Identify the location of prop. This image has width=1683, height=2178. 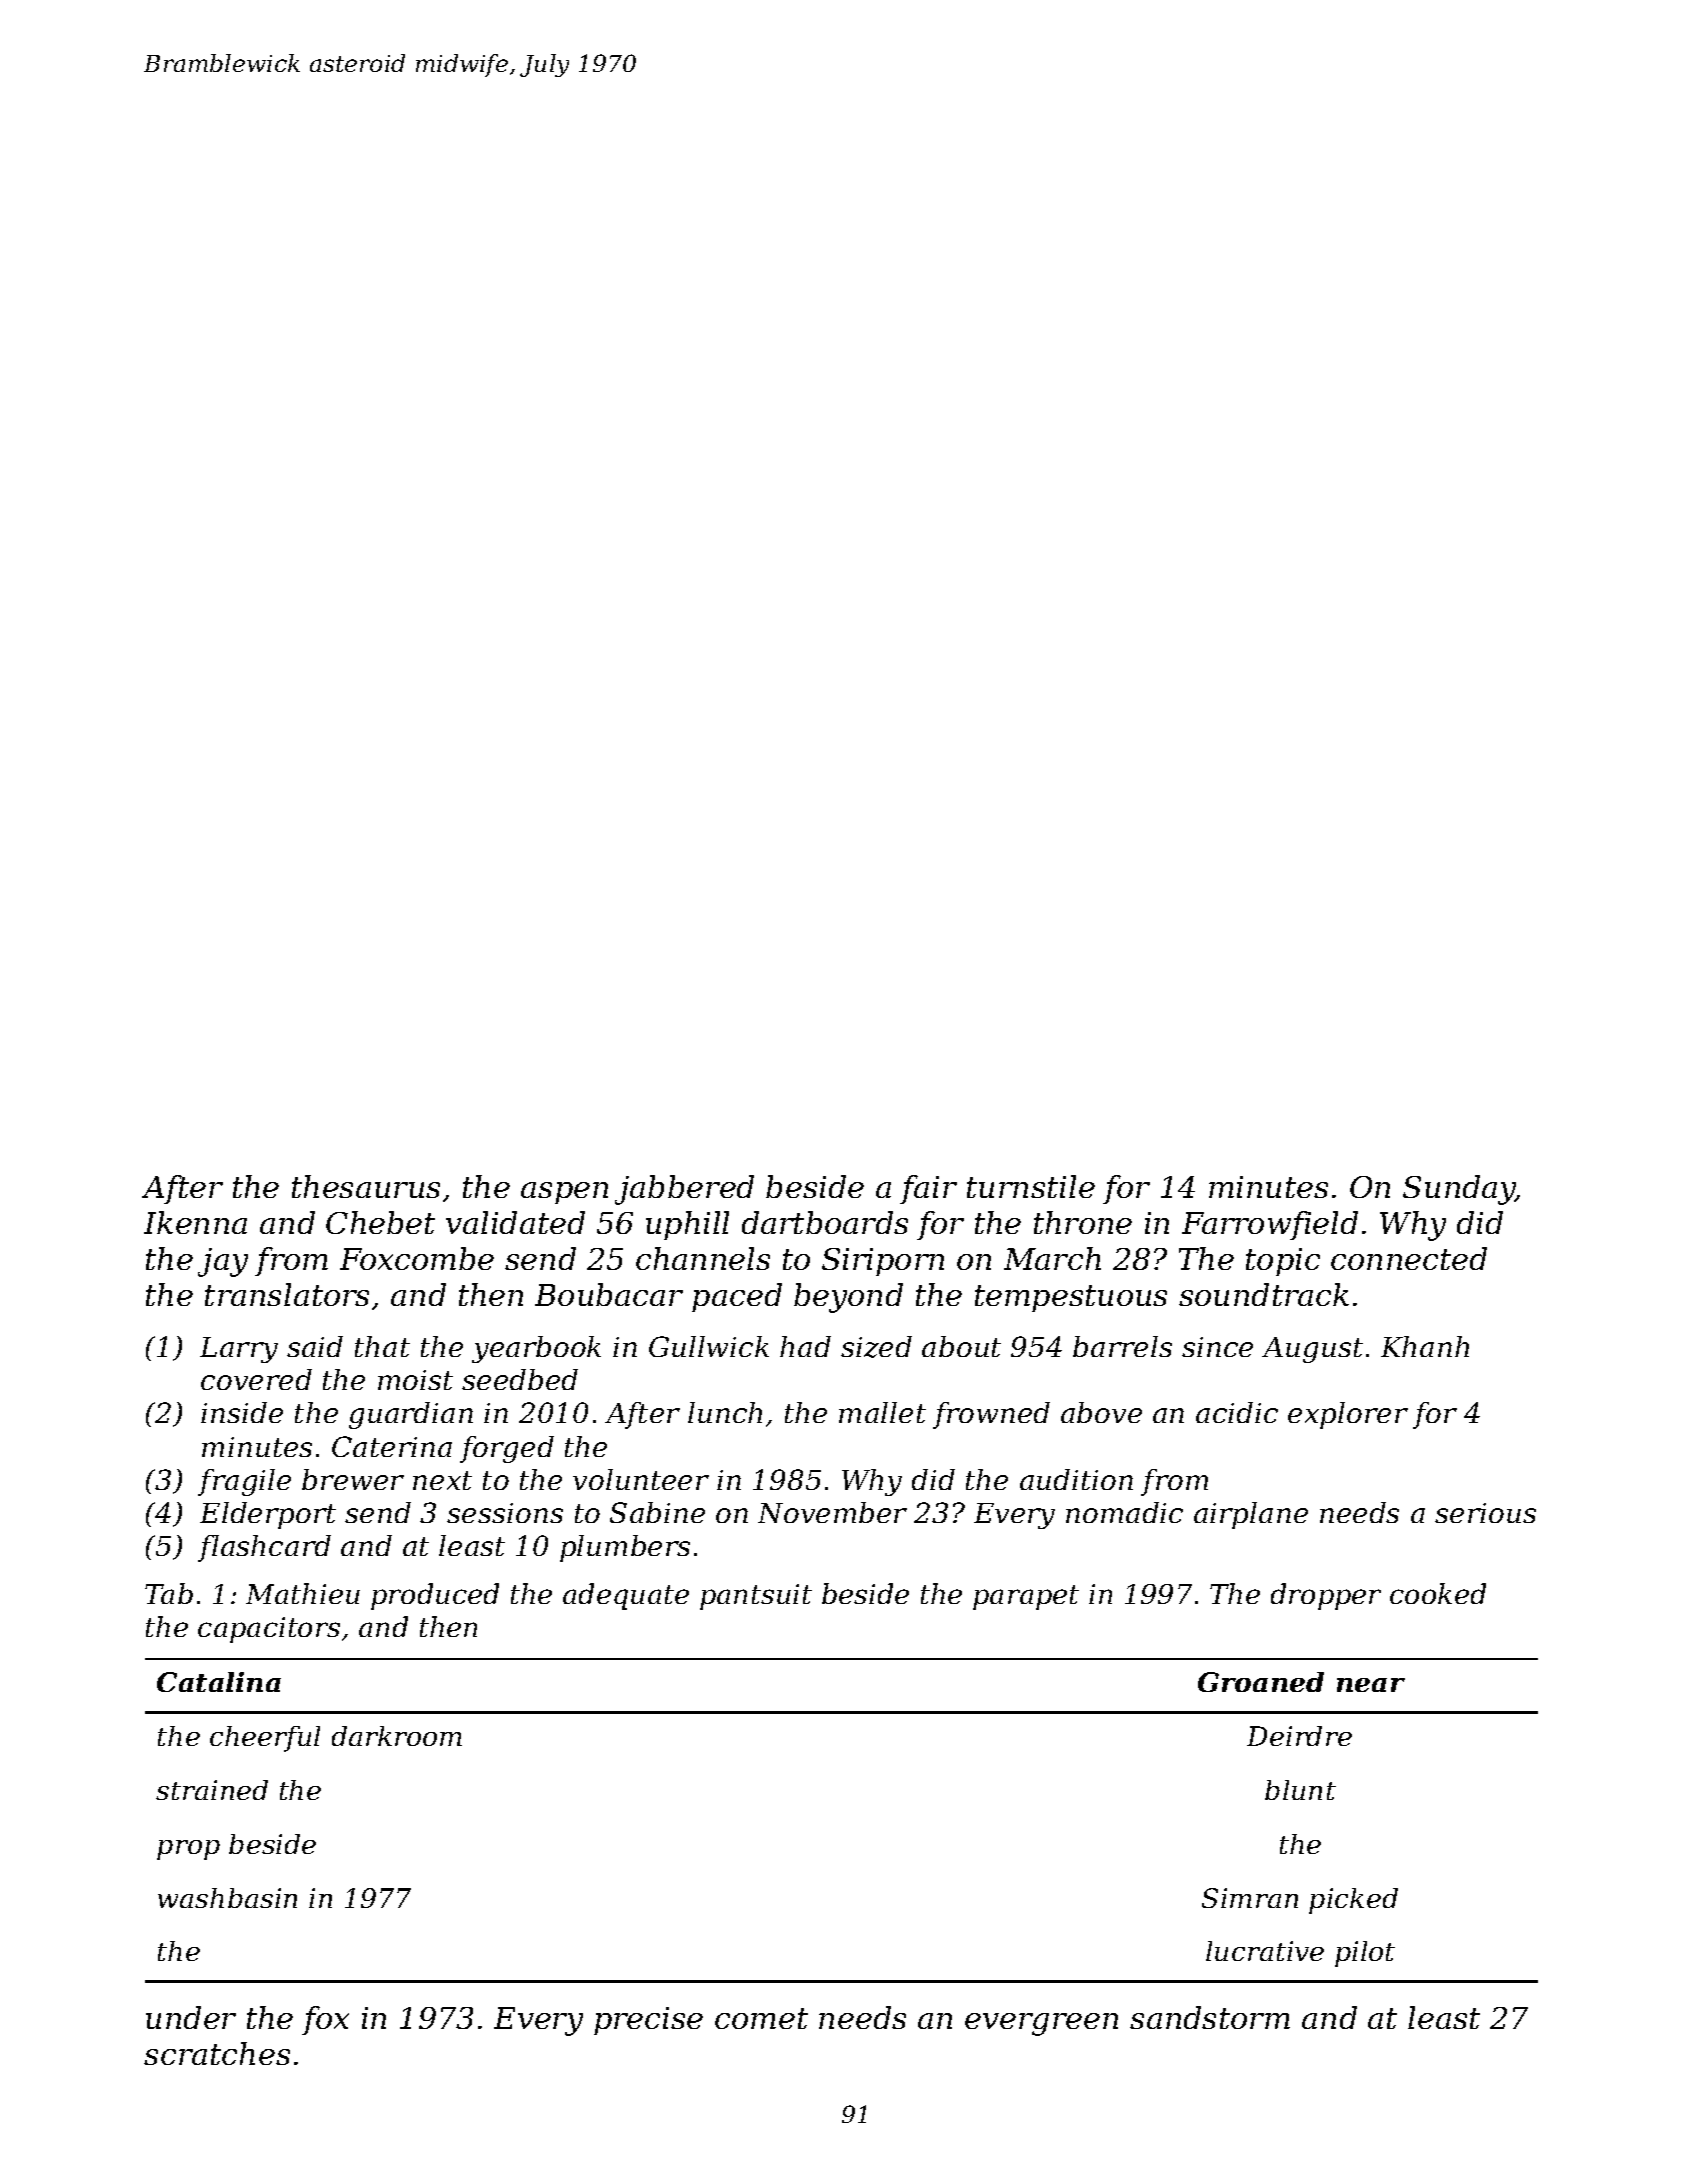
(188, 1850).
